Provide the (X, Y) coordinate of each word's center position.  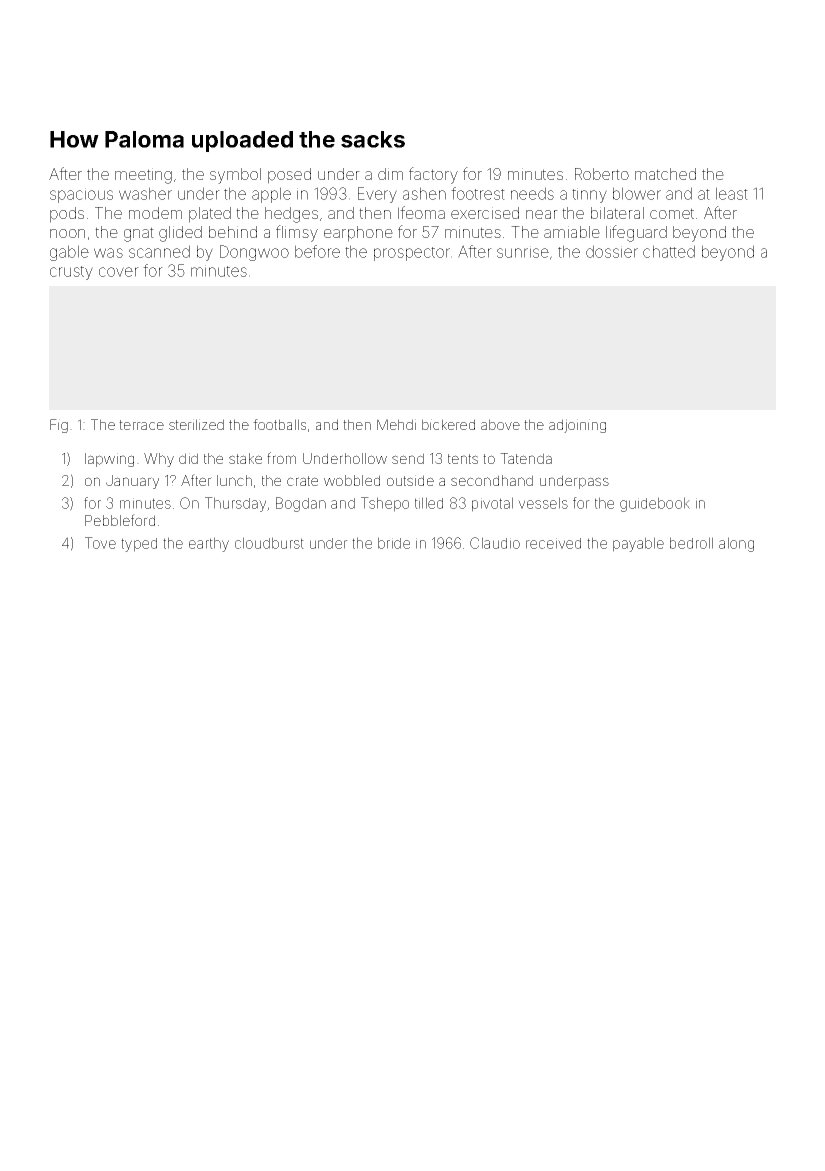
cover (119, 272)
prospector (412, 254)
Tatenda (526, 458)
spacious (81, 195)
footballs (279, 424)
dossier (612, 251)
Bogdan (301, 504)
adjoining (577, 426)
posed (289, 176)
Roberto (602, 174)
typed (139, 545)
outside (410, 480)
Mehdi (396, 424)
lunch (234, 480)
